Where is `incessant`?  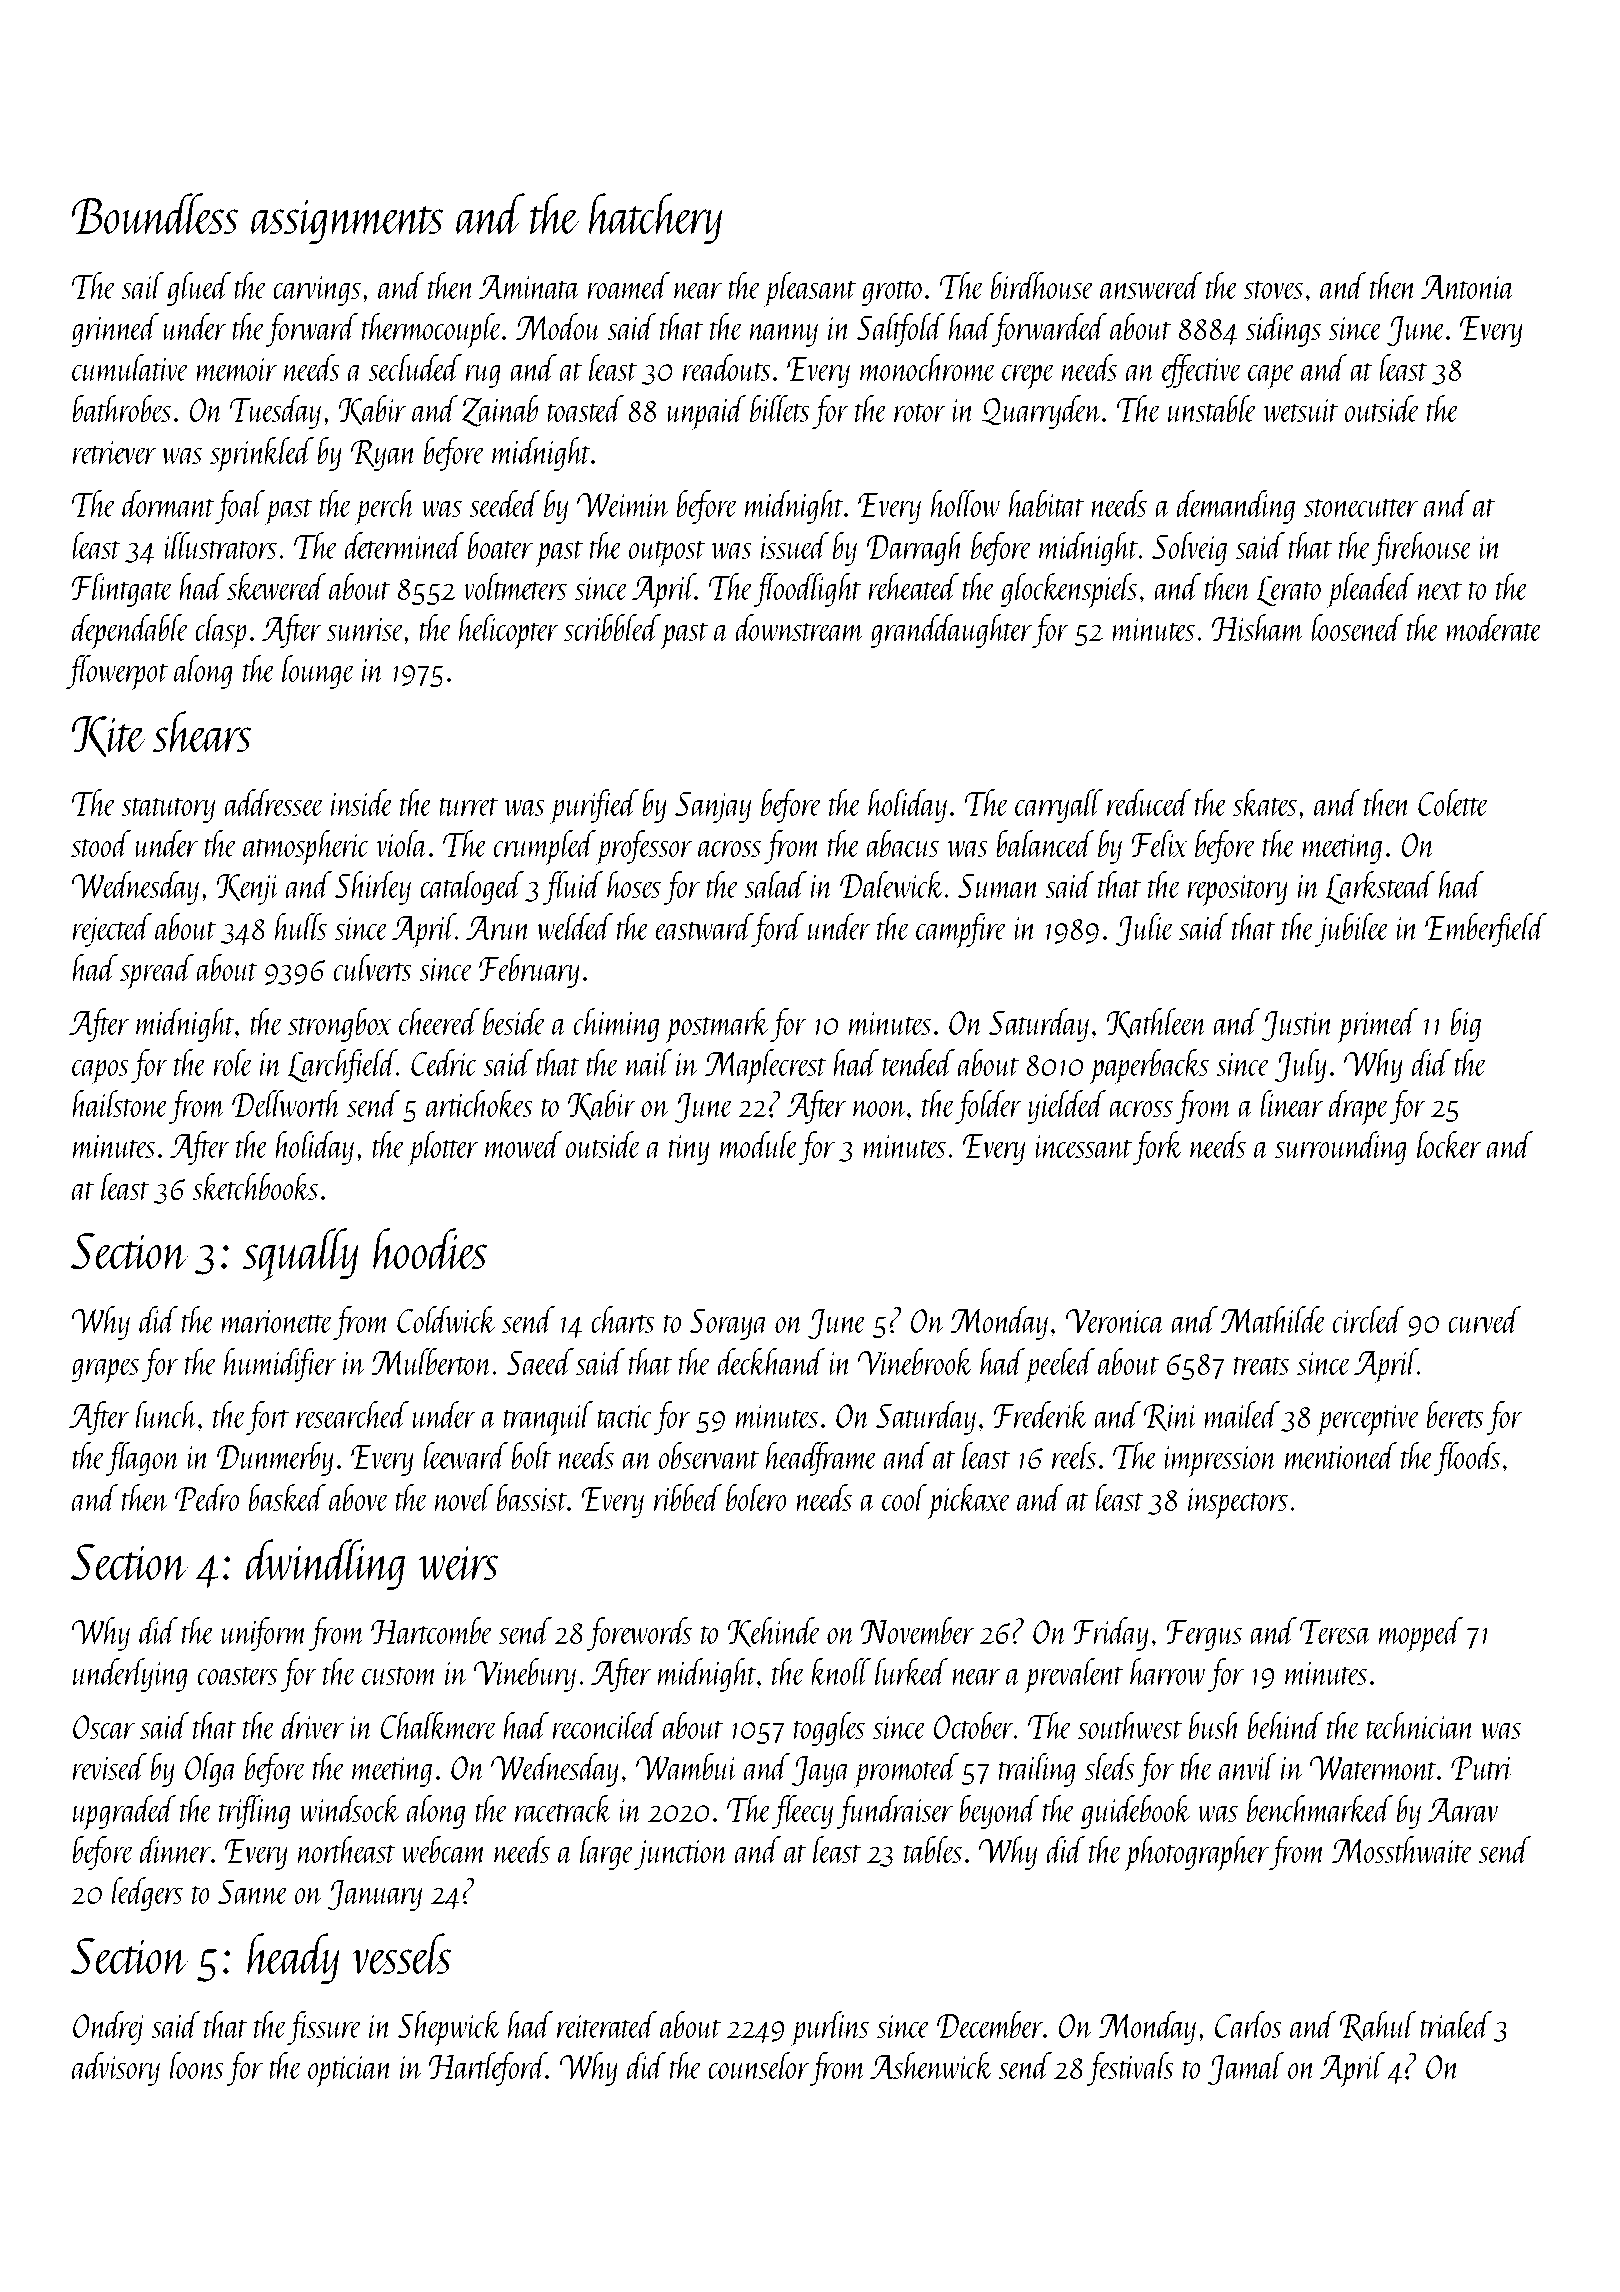
incessant is located at coordinates (1084, 1147).
